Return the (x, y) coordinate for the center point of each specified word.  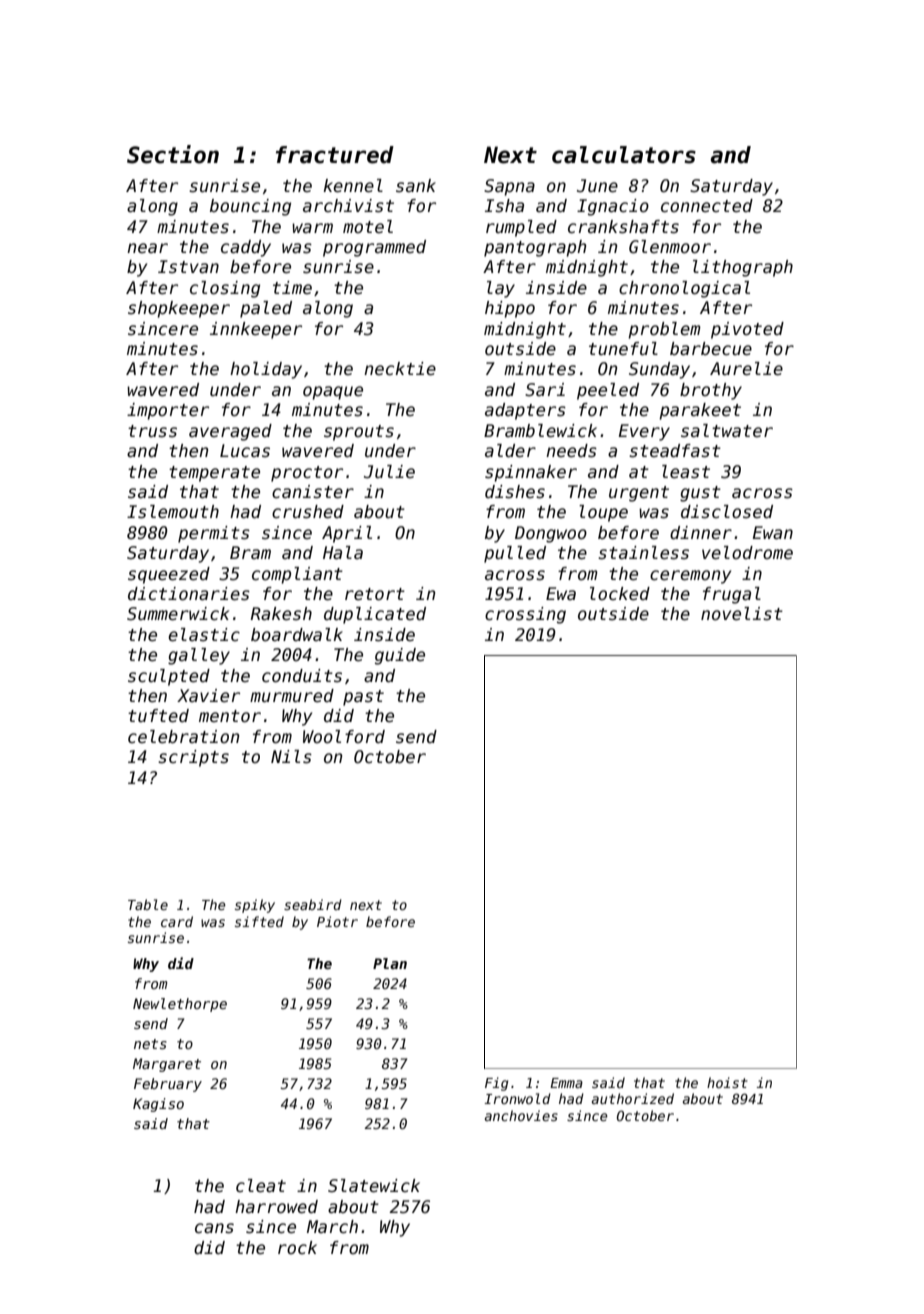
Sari (545, 390)
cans (214, 1228)
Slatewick (374, 1186)
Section (173, 154)
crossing (525, 615)
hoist (727, 1082)
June (597, 186)
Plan (390, 963)
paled (266, 309)
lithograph (743, 268)
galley (199, 656)
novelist (742, 614)
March (332, 1227)
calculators (624, 155)
